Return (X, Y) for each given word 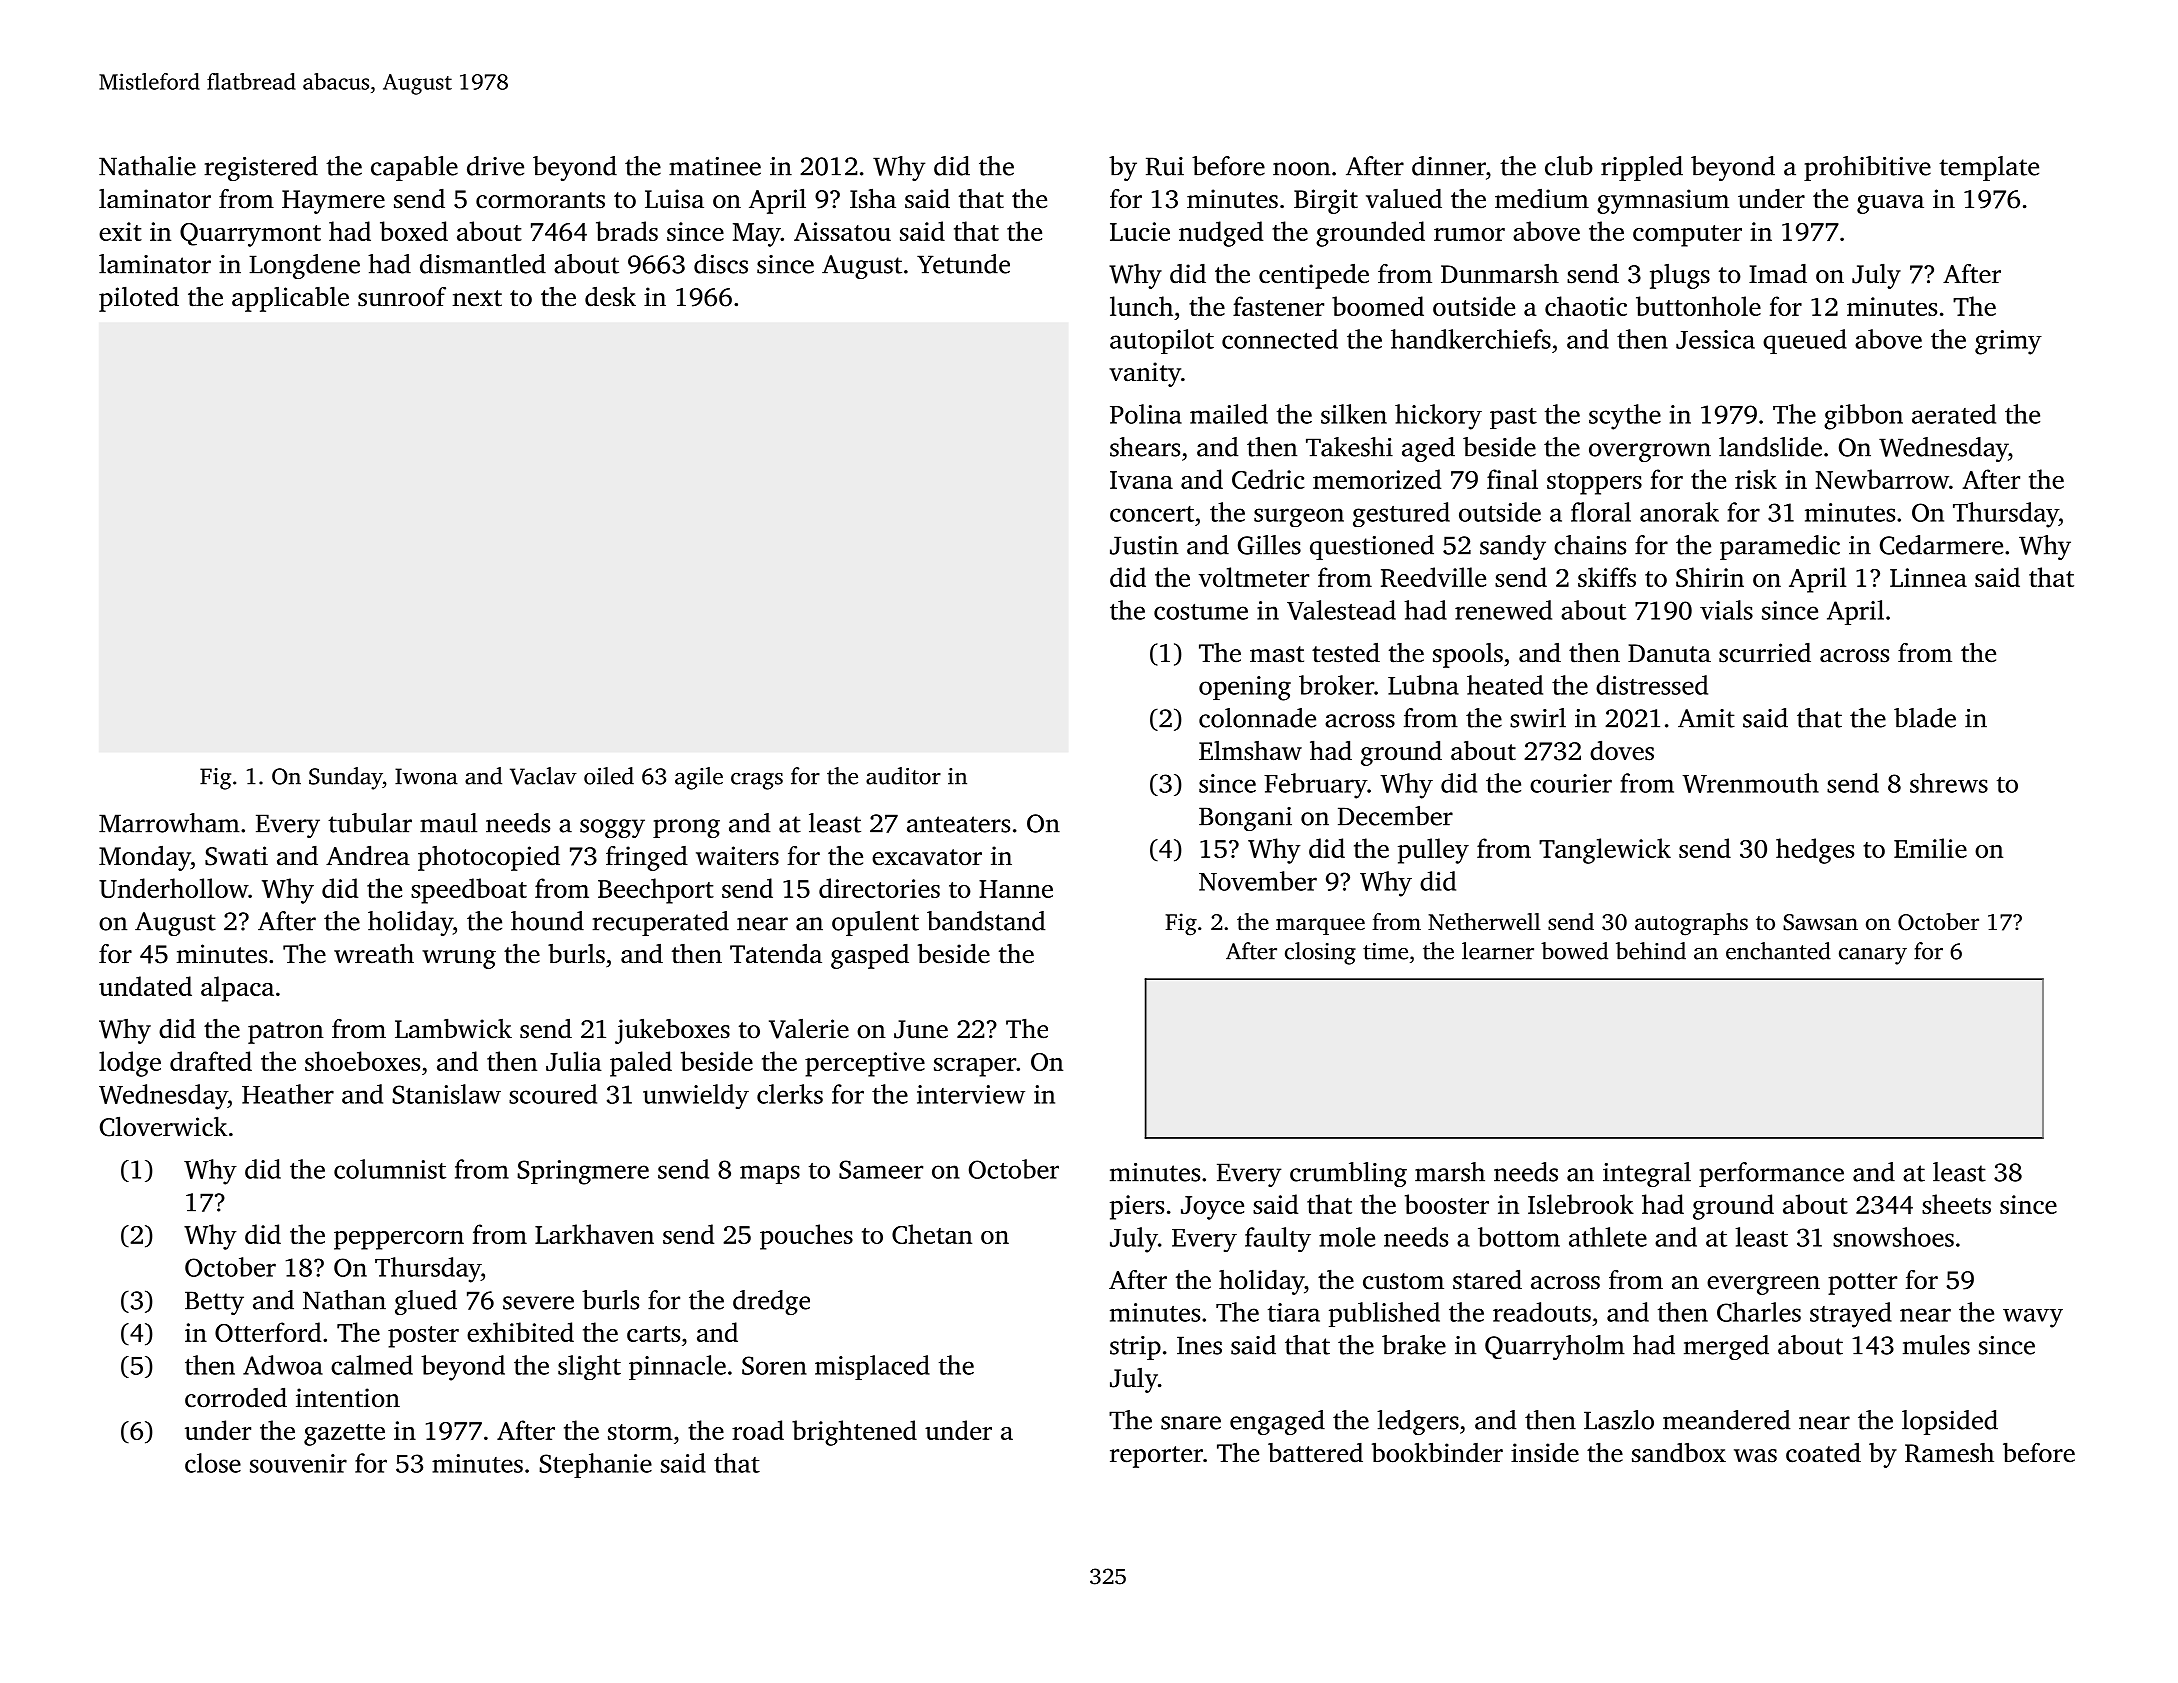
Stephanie (596, 1465)
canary (1873, 956)
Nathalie (147, 166)
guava (1890, 204)
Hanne (1016, 889)
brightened (854, 1433)
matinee (715, 166)
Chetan (932, 1234)
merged (1726, 1347)
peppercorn (399, 1240)
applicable (290, 299)
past (1513, 418)
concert (1152, 514)
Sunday (346, 778)
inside (1545, 1453)
